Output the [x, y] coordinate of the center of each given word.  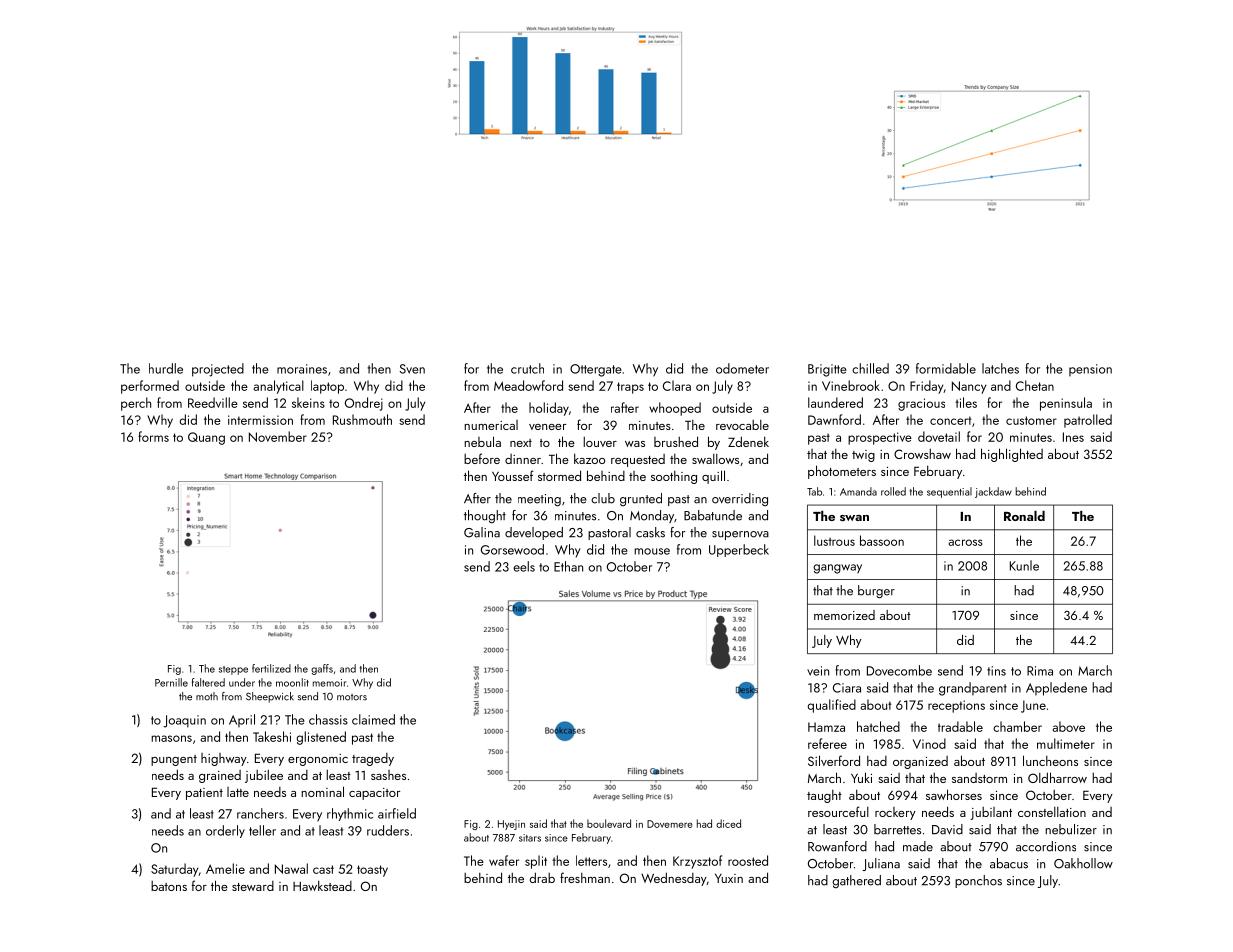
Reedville [213, 402]
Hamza [826, 727]
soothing [674, 477]
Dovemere [670, 824]
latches [1000, 368]
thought [485, 517]
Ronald [1024, 516]
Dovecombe [899, 670]
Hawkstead [322, 885]
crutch [527, 368]
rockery [895, 813]
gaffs [322, 669]
